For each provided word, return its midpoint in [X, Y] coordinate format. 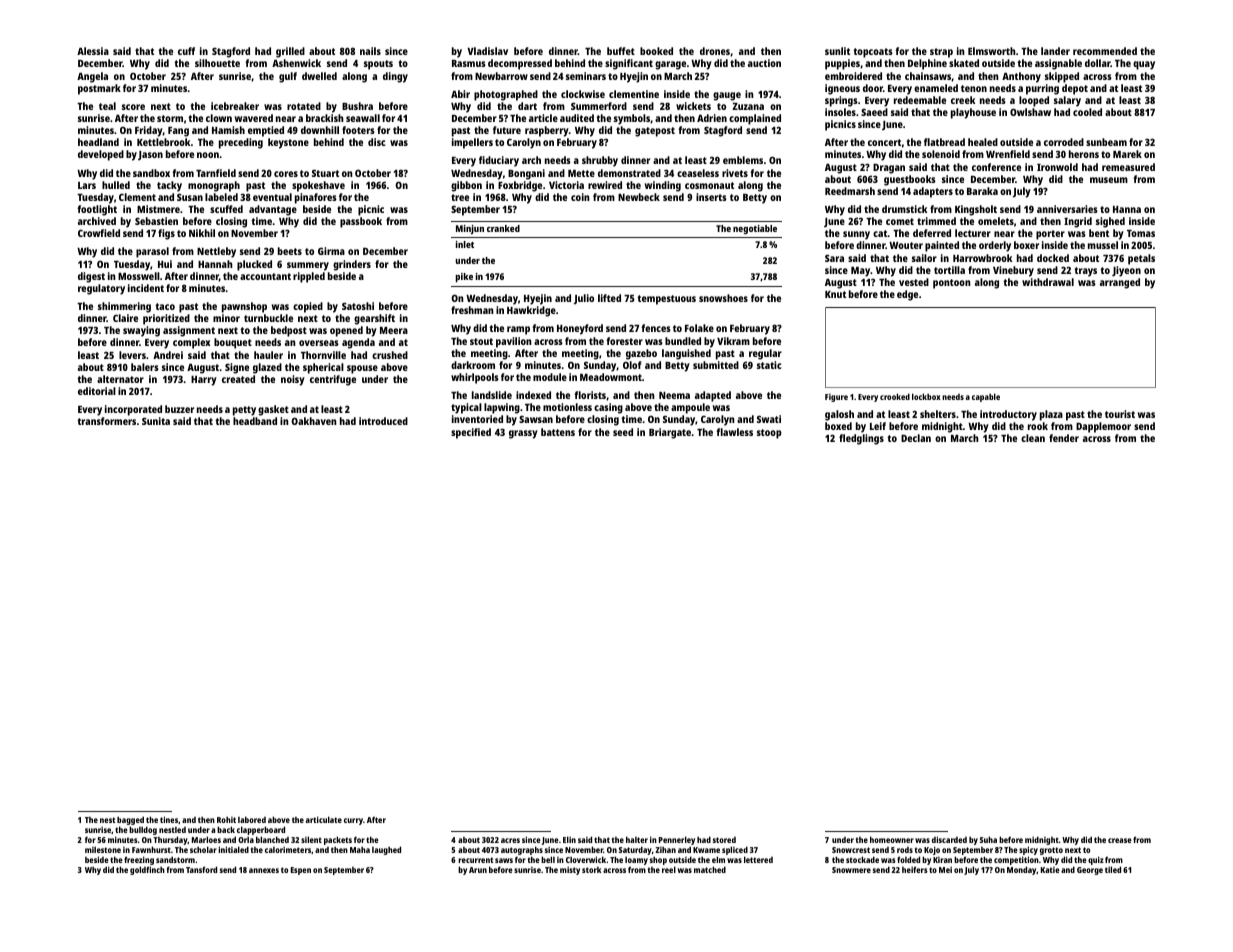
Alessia [93, 51]
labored [252, 819]
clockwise [583, 94]
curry [353, 821]
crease [1120, 840]
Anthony [1021, 77]
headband [255, 421]
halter [637, 839]
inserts [711, 197]
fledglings [861, 439]
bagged [130, 820]
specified [471, 433]
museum [1109, 180]
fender [1064, 438]
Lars [87, 185]
